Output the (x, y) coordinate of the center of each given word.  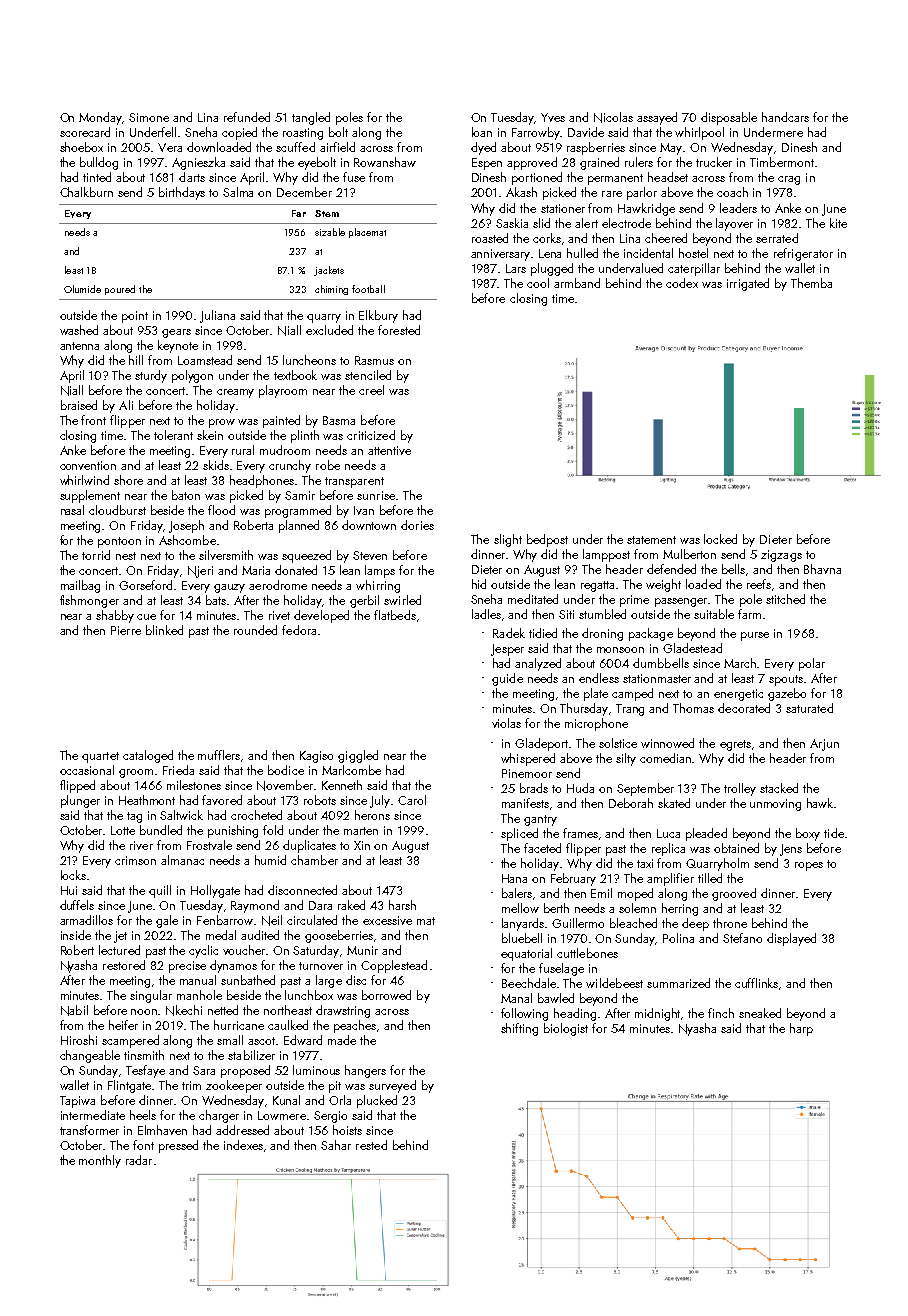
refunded (247, 117)
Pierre (126, 630)
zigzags (781, 556)
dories (417, 525)
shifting (519, 1029)
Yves (553, 117)
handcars (785, 117)
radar (139, 1160)
